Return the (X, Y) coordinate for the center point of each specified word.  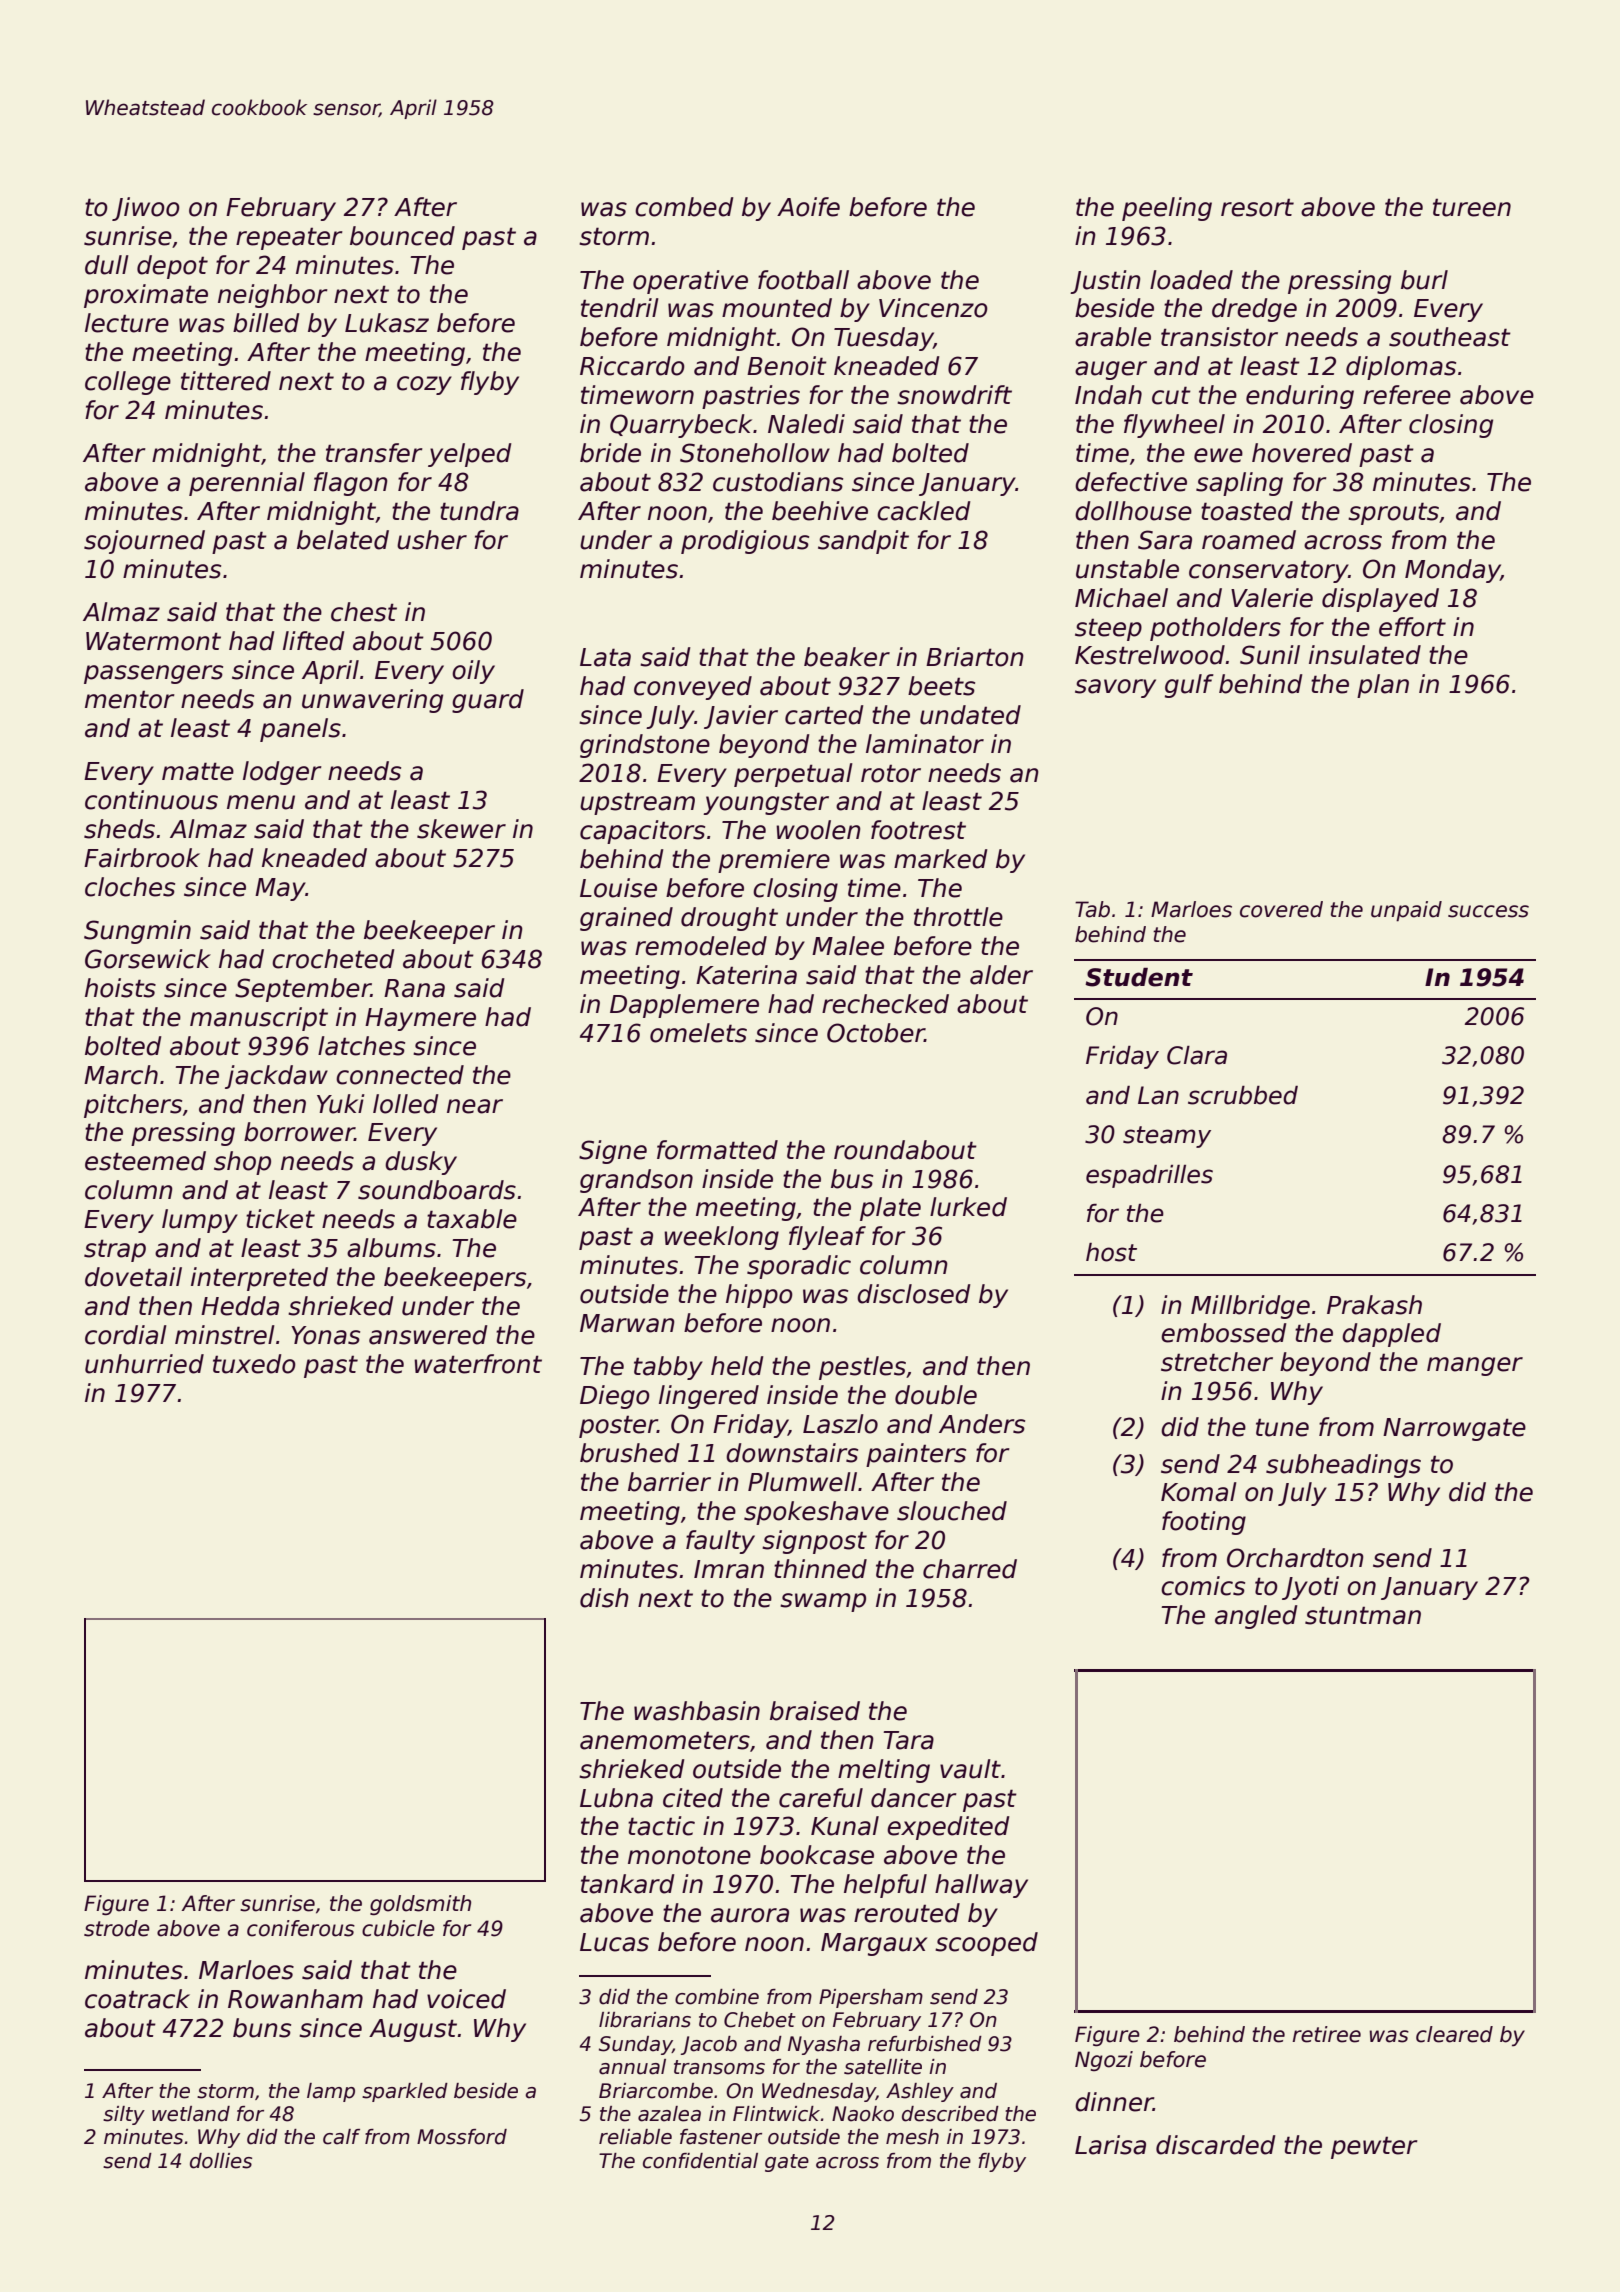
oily (473, 672)
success (1488, 911)
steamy (1167, 1137)
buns (262, 2028)
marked (941, 859)
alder (1001, 975)
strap (115, 1250)
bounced (402, 236)
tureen (1472, 207)
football (803, 280)
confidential (700, 2161)
